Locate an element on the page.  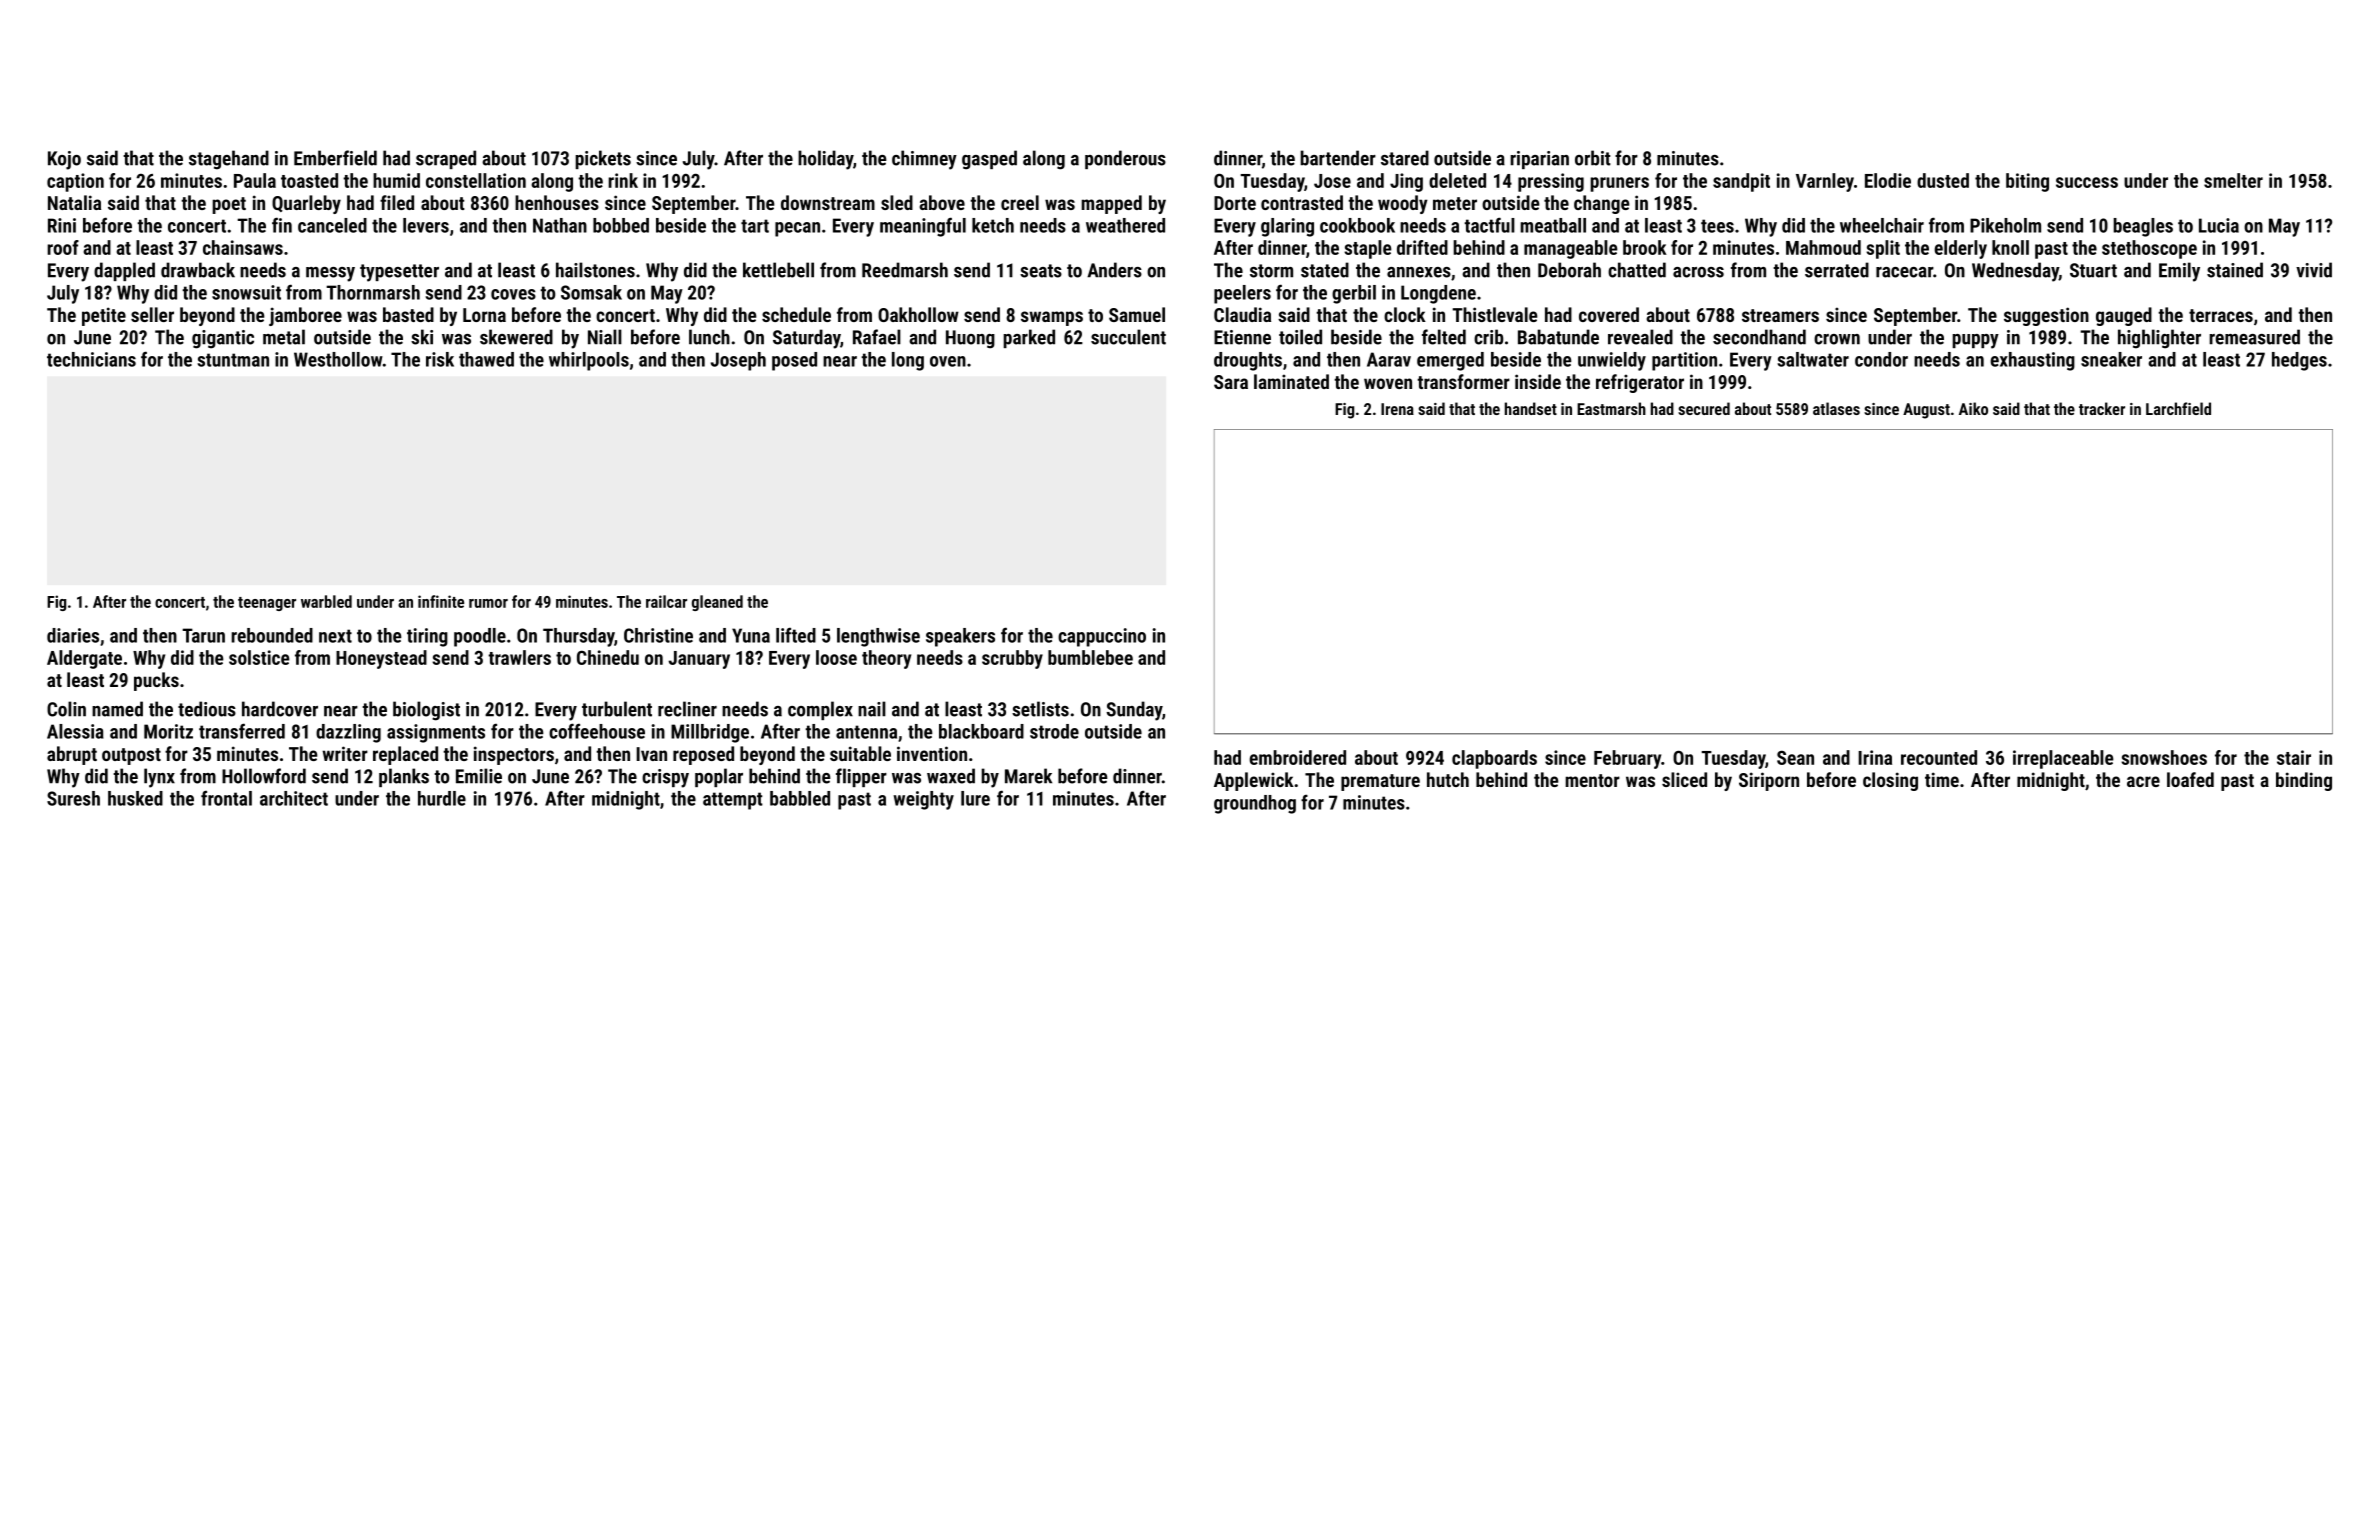
Larchfield is located at coordinates (2178, 408).
